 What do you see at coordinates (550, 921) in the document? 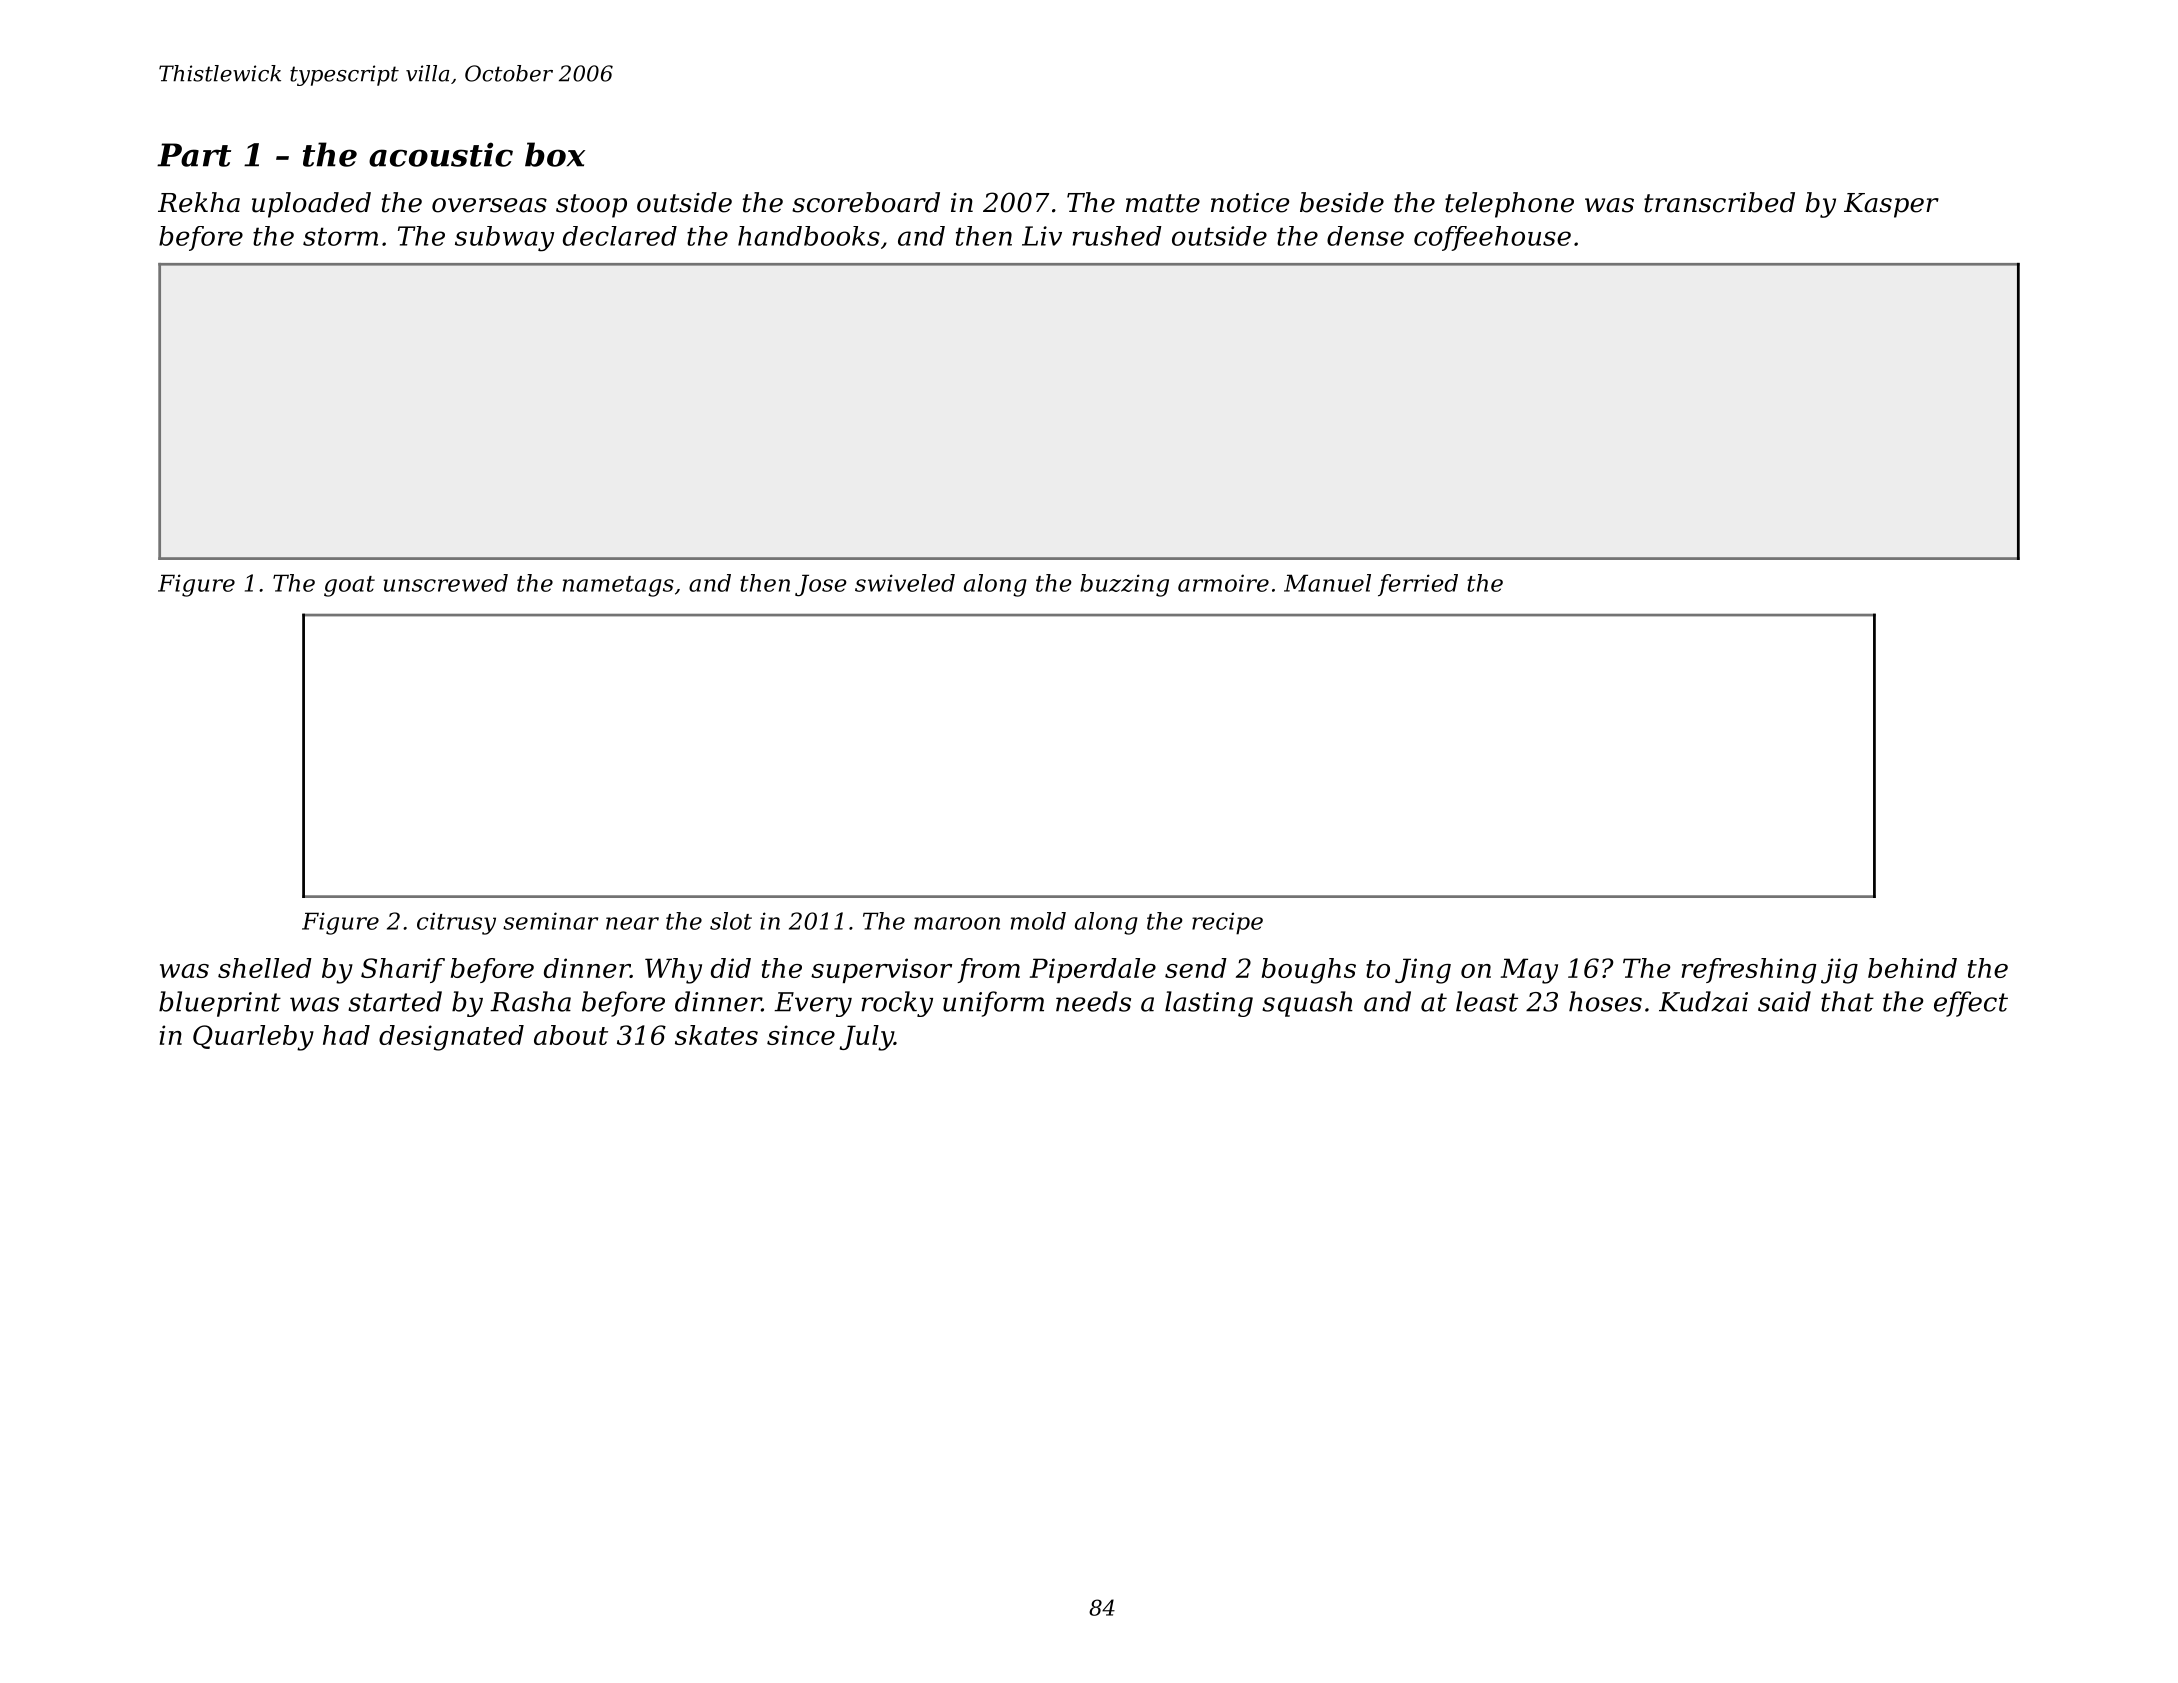
I see `seminar` at bounding box center [550, 921].
